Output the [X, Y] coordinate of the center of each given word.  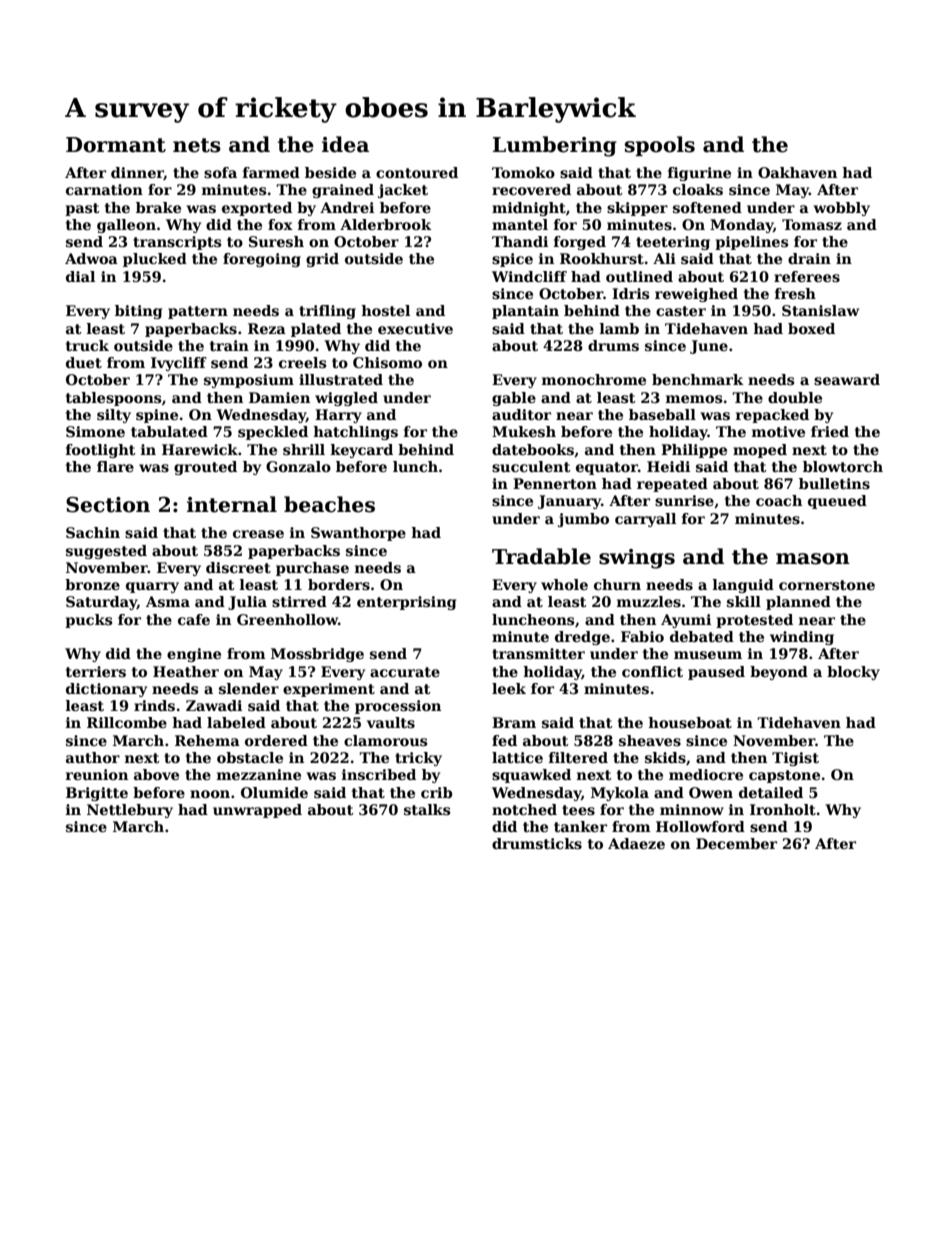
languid [743, 586]
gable [514, 399]
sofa [220, 172]
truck [87, 345]
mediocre [706, 774]
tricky [418, 759]
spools [660, 146]
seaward [847, 379]
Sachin [93, 532]
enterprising [406, 603]
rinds [154, 705]
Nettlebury [130, 811]
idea [345, 144]
